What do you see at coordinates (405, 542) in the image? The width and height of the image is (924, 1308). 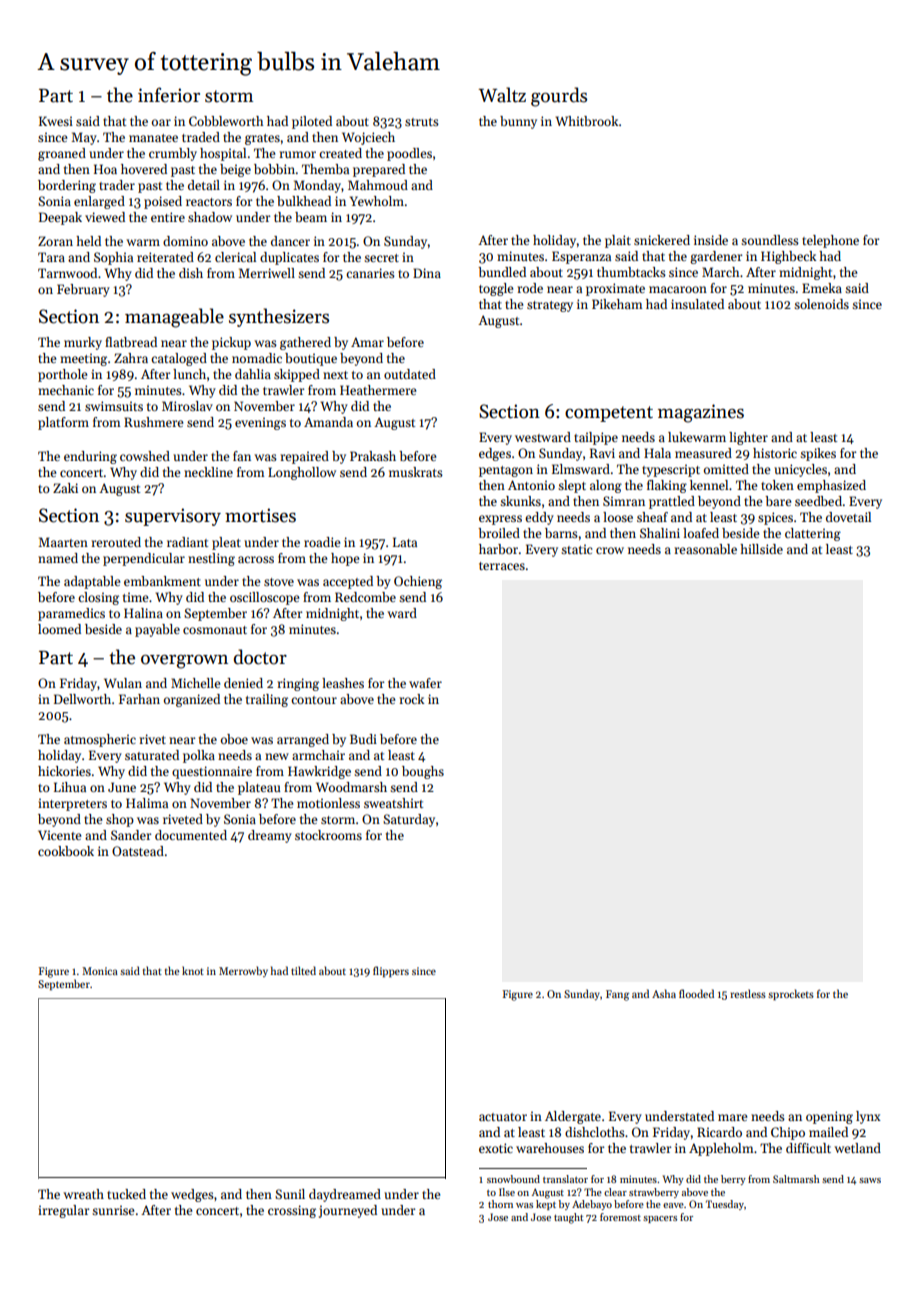 I see `Lata` at bounding box center [405, 542].
